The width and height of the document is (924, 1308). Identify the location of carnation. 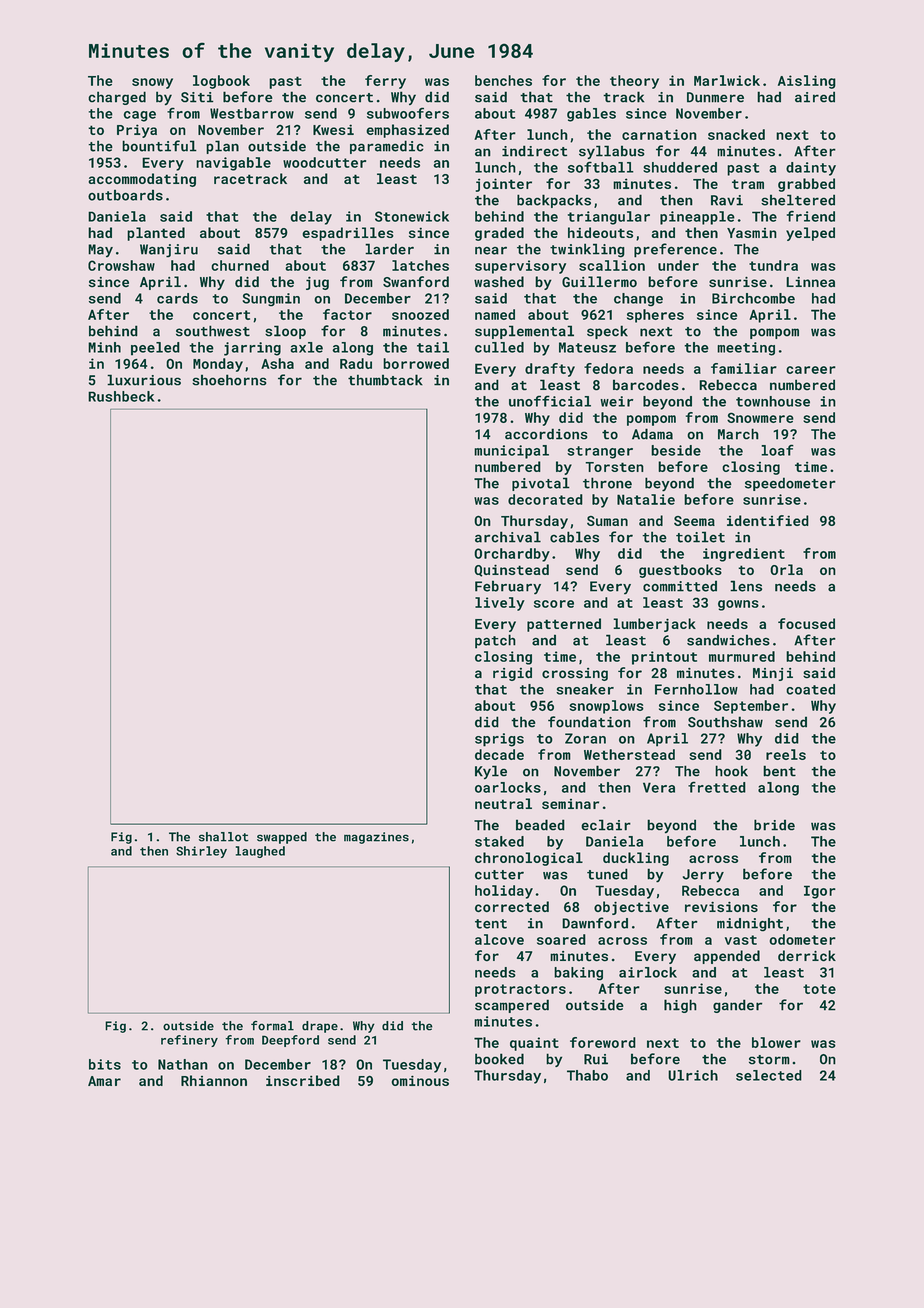
(659, 134).
